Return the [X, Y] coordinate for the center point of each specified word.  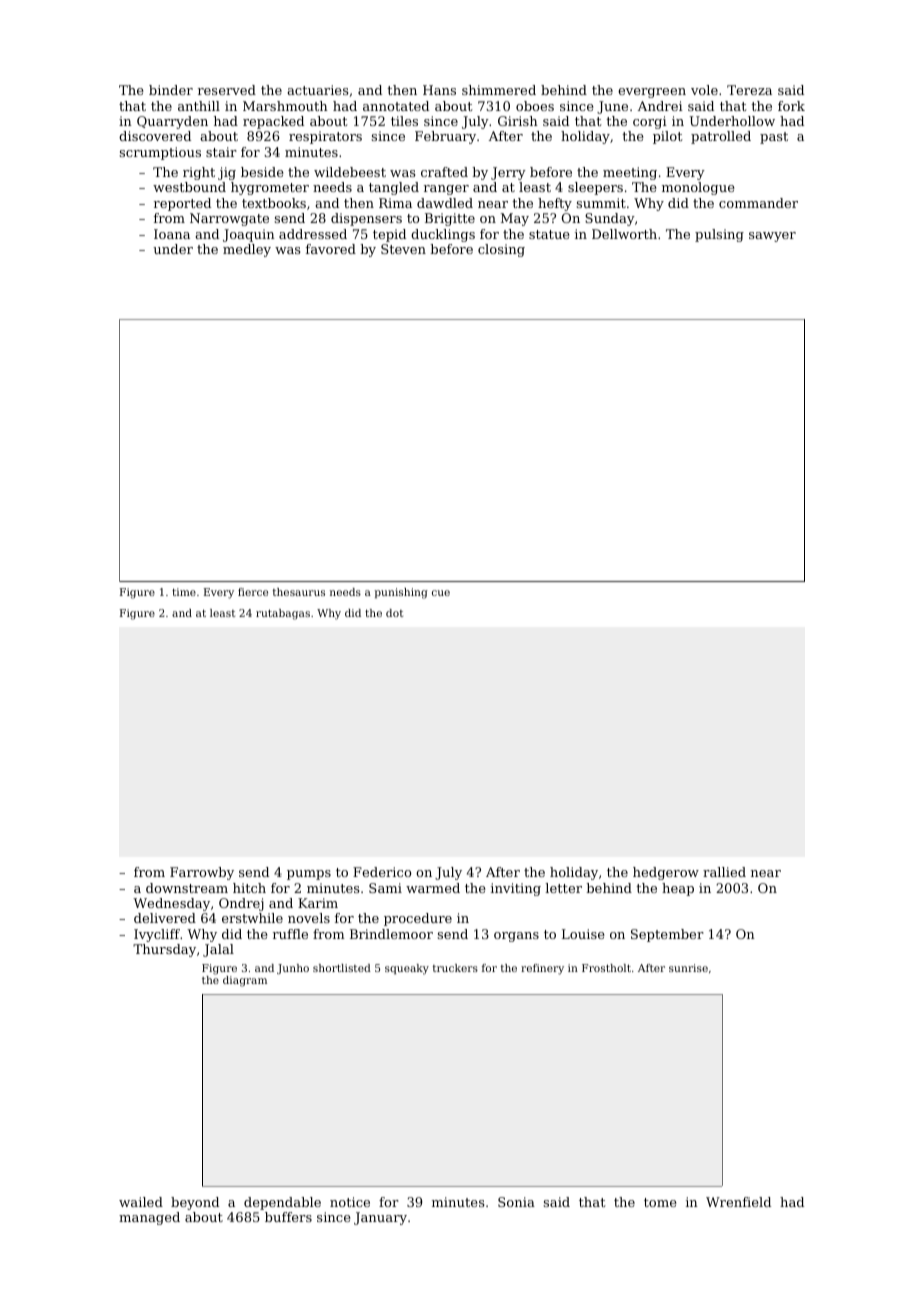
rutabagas [283, 614]
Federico [382, 872]
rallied [724, 872]
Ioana [172, 234]
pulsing [719, 235]
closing [501, 250]
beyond [195, 1203]
